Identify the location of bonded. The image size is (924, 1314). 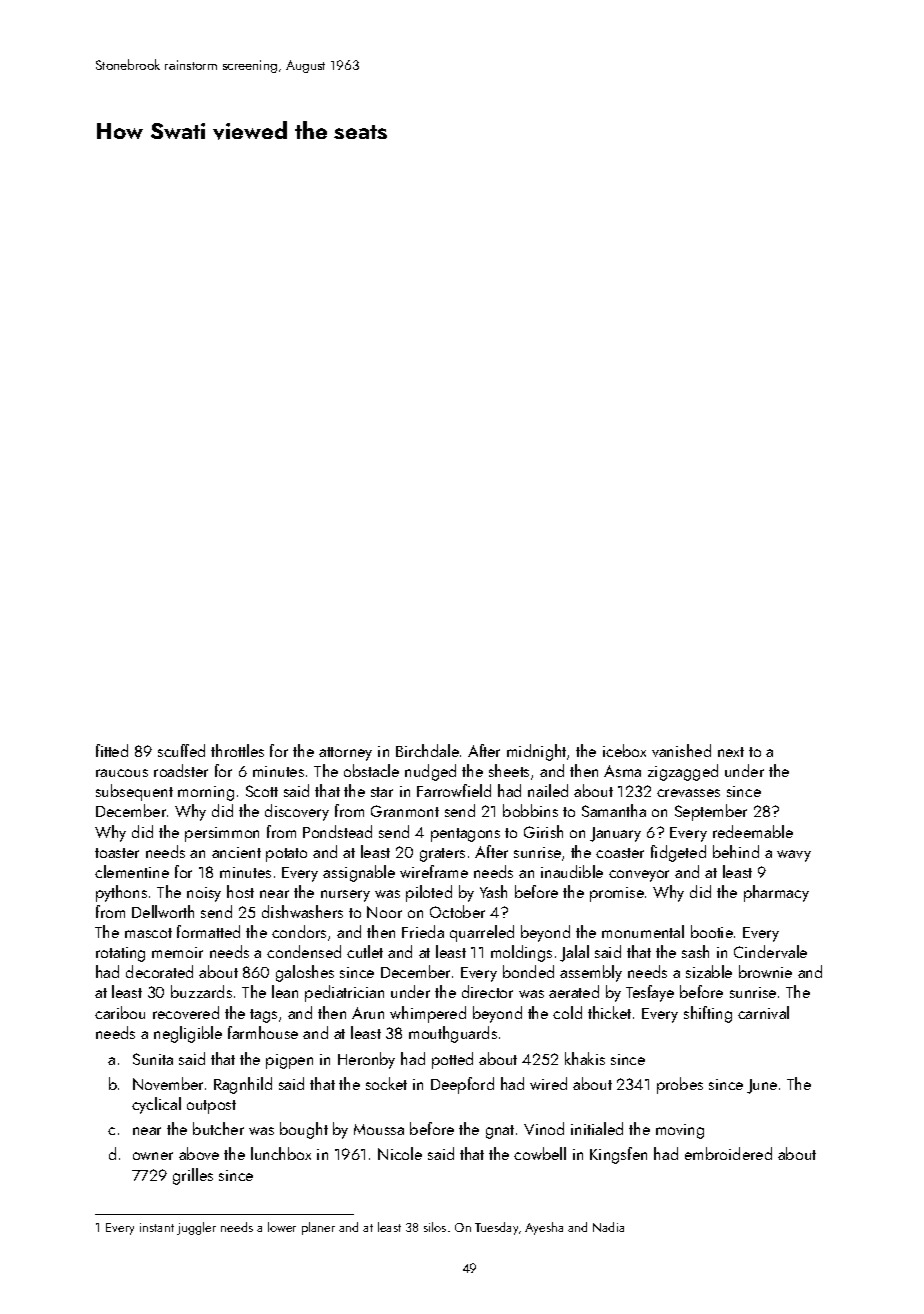
(528, 971).
